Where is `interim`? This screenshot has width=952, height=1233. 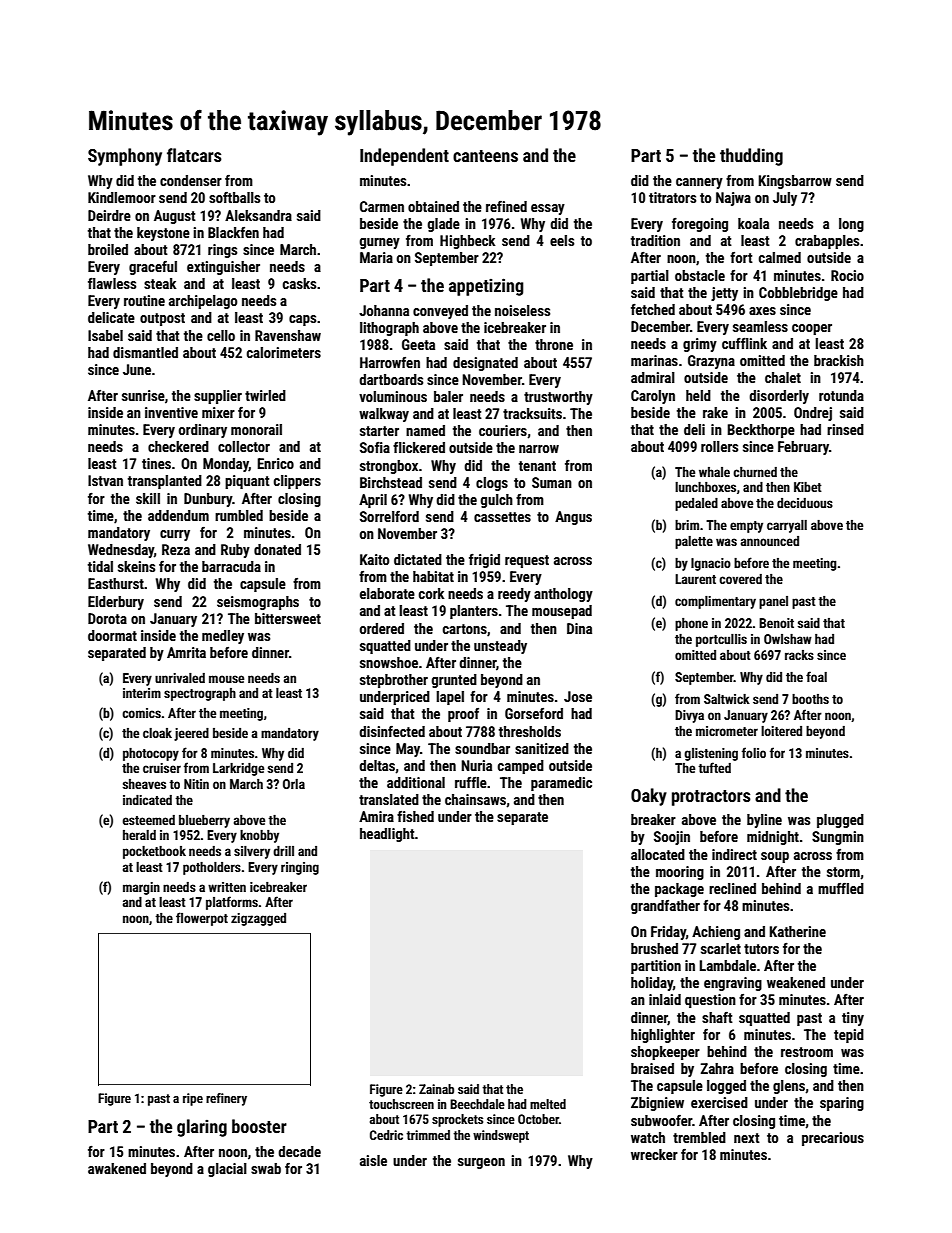
interim is located at coordinates (142, 693).
